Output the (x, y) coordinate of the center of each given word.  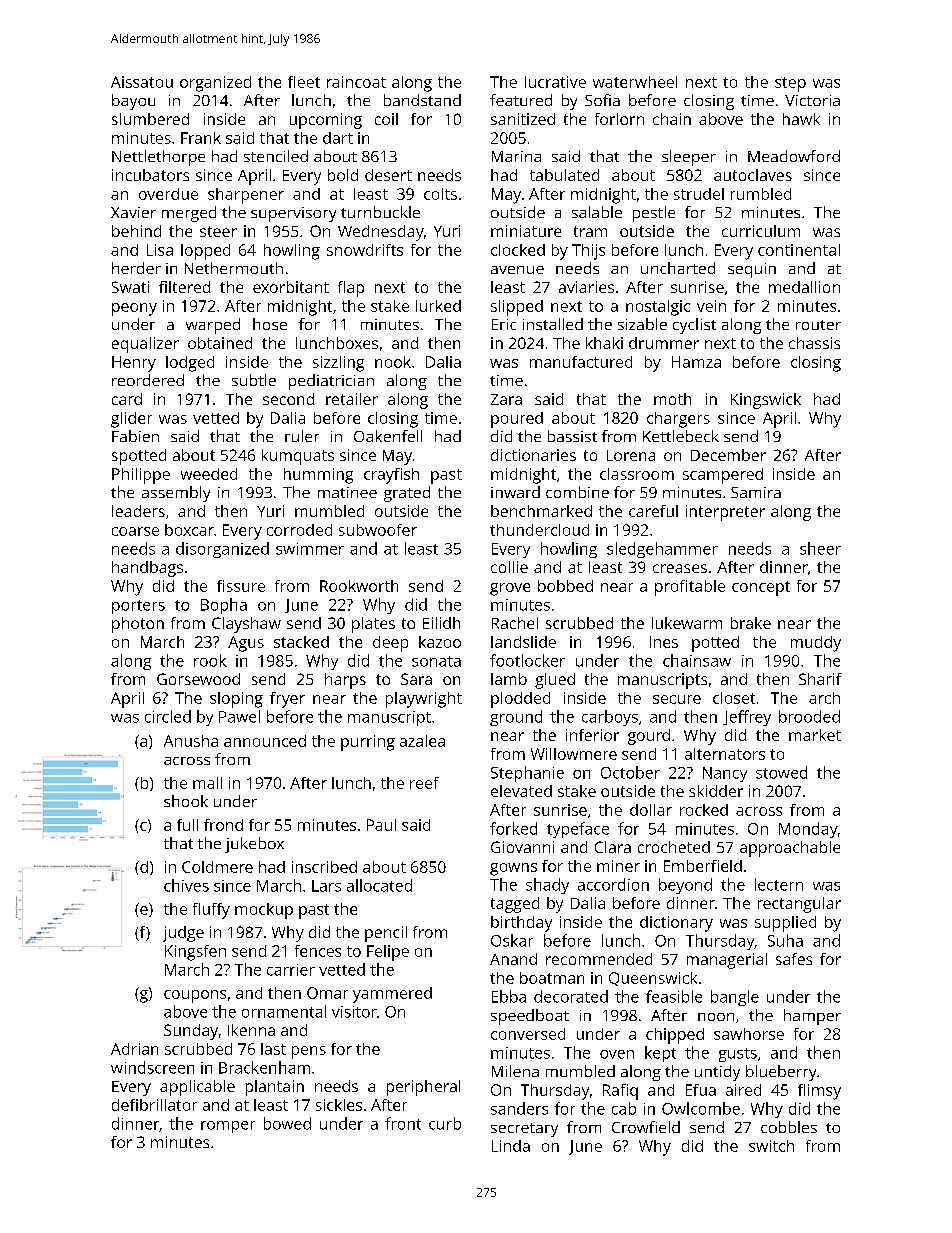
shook (186, 801)
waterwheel (635, 82)
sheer (820, 548)
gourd (649, 737)
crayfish (391, 476)
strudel (699, 194)
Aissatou (142, 82)
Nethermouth (234, 268)
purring (368, 743)
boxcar (189, 530)
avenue (517, 270)
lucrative (555, 82)
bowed (287, 1123)
